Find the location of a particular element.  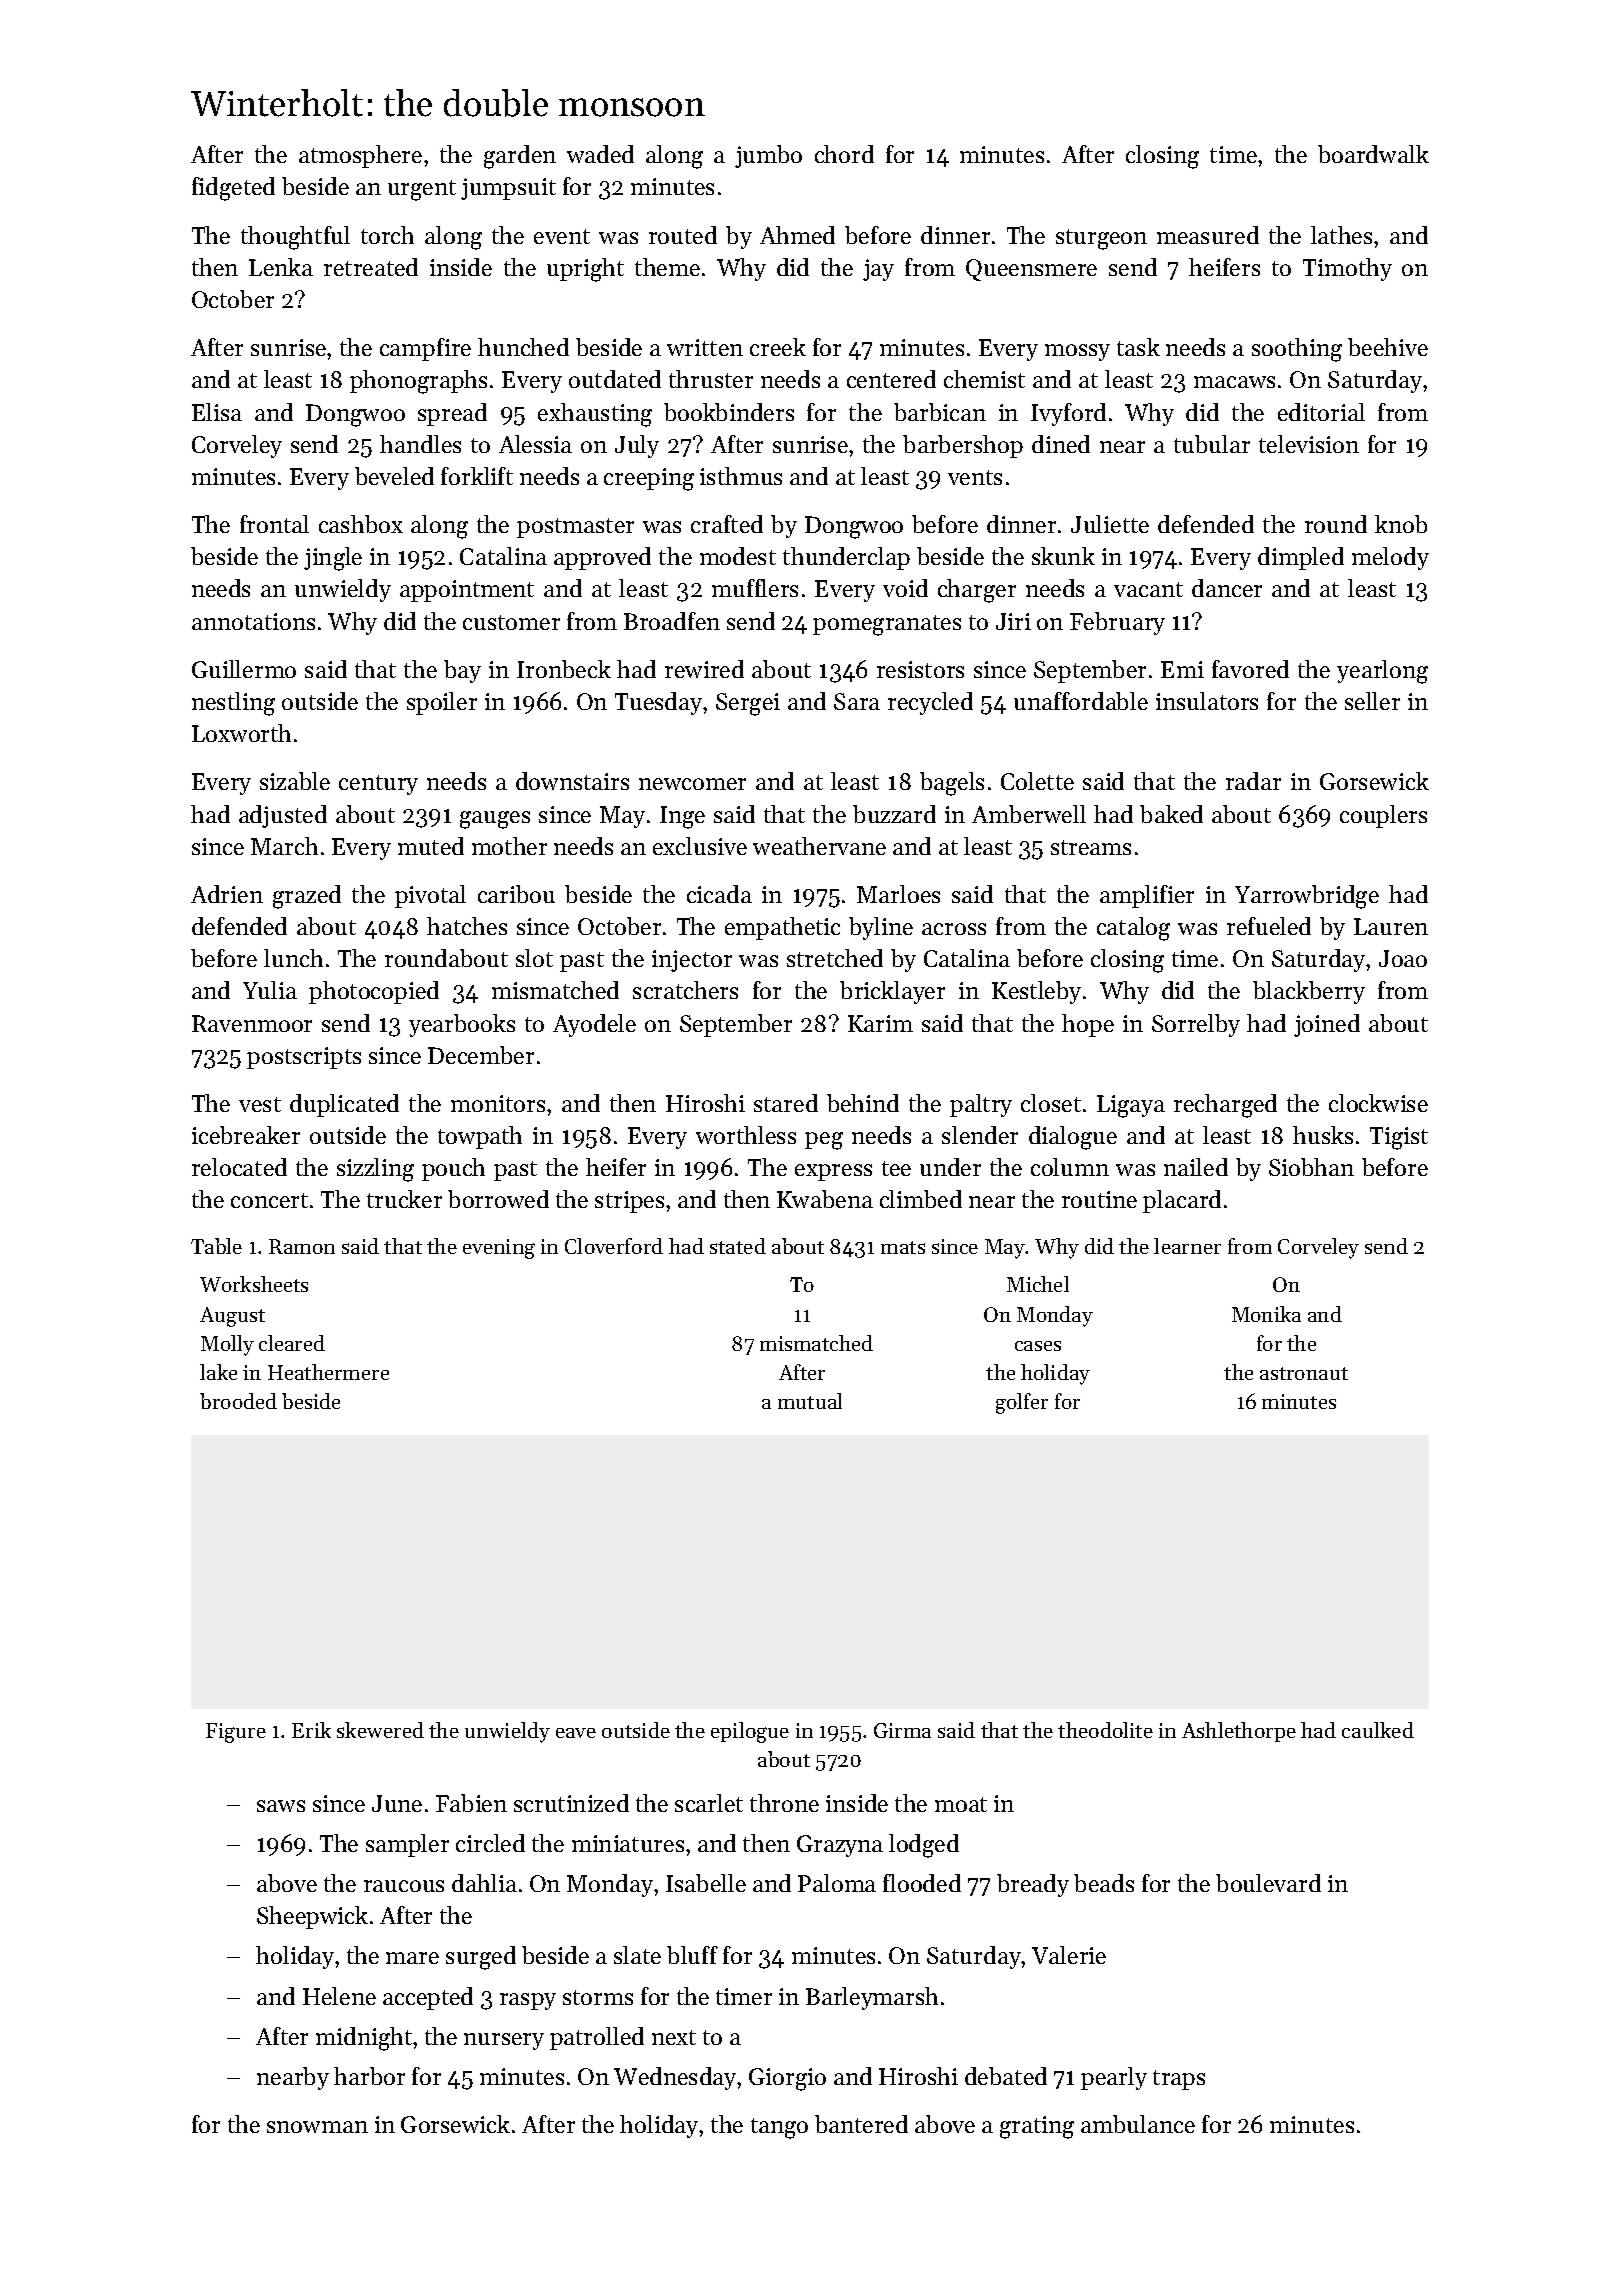

snowman is located at coordinates (317, 2127).
